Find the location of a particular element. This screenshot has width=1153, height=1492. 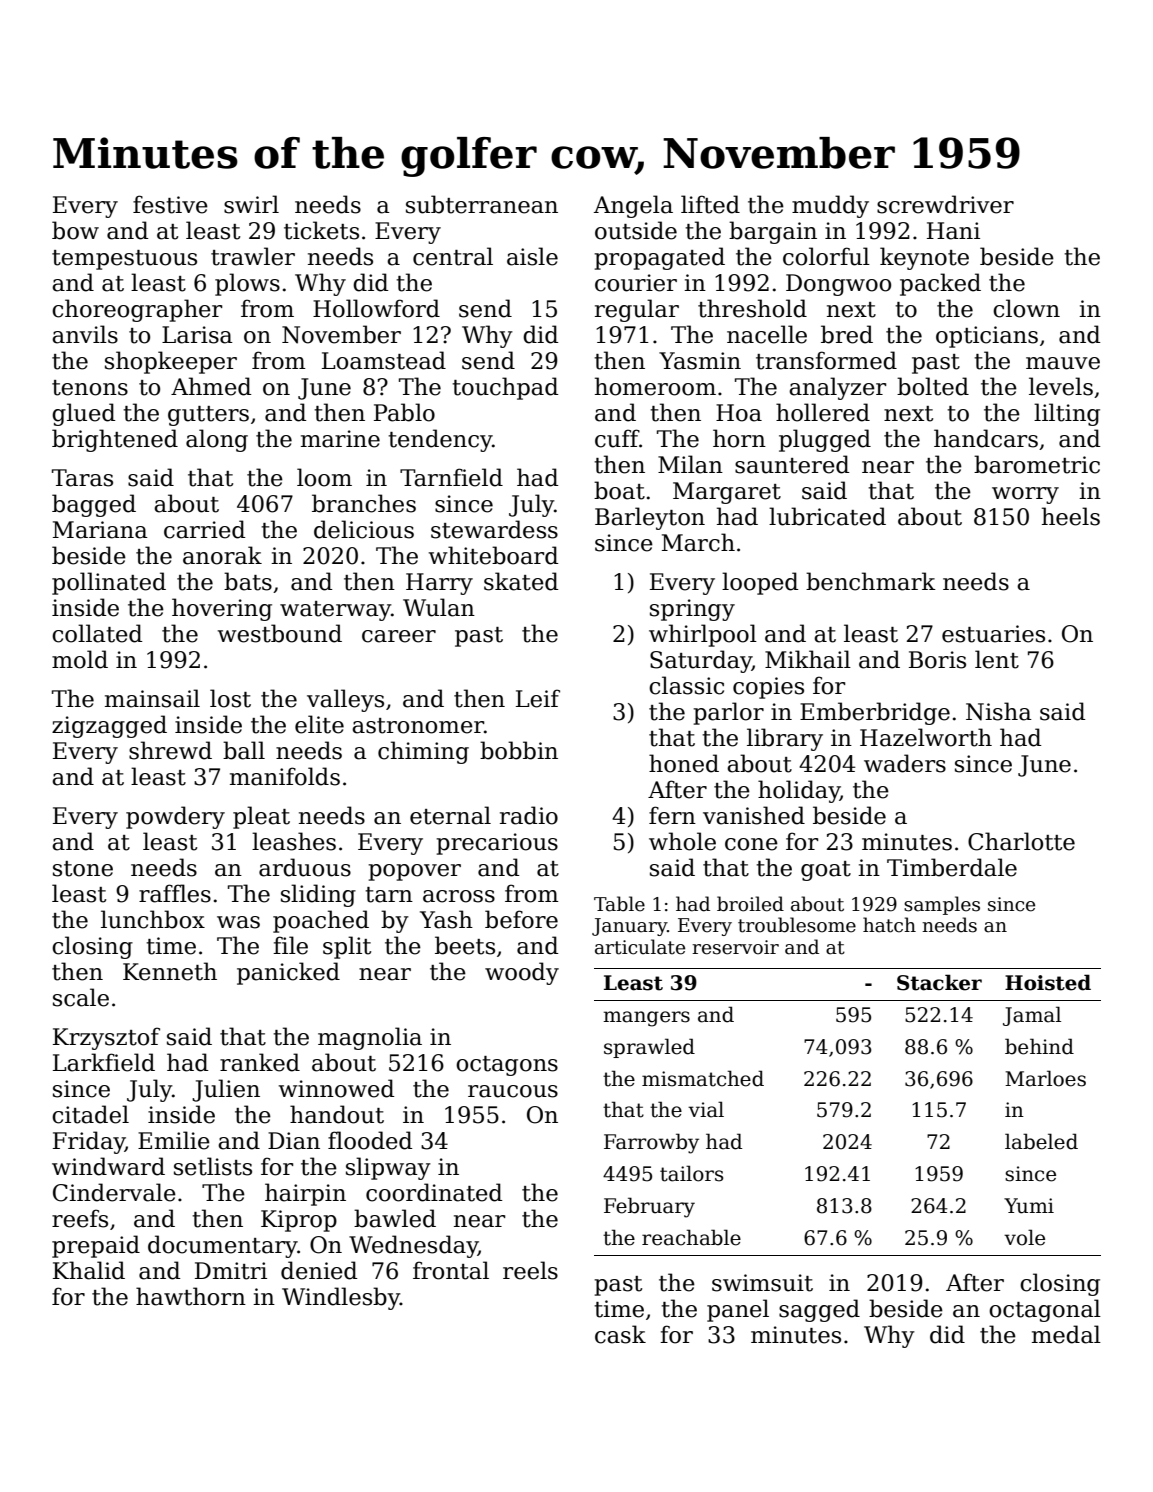

plugged is located at coordinates (825, 440).
